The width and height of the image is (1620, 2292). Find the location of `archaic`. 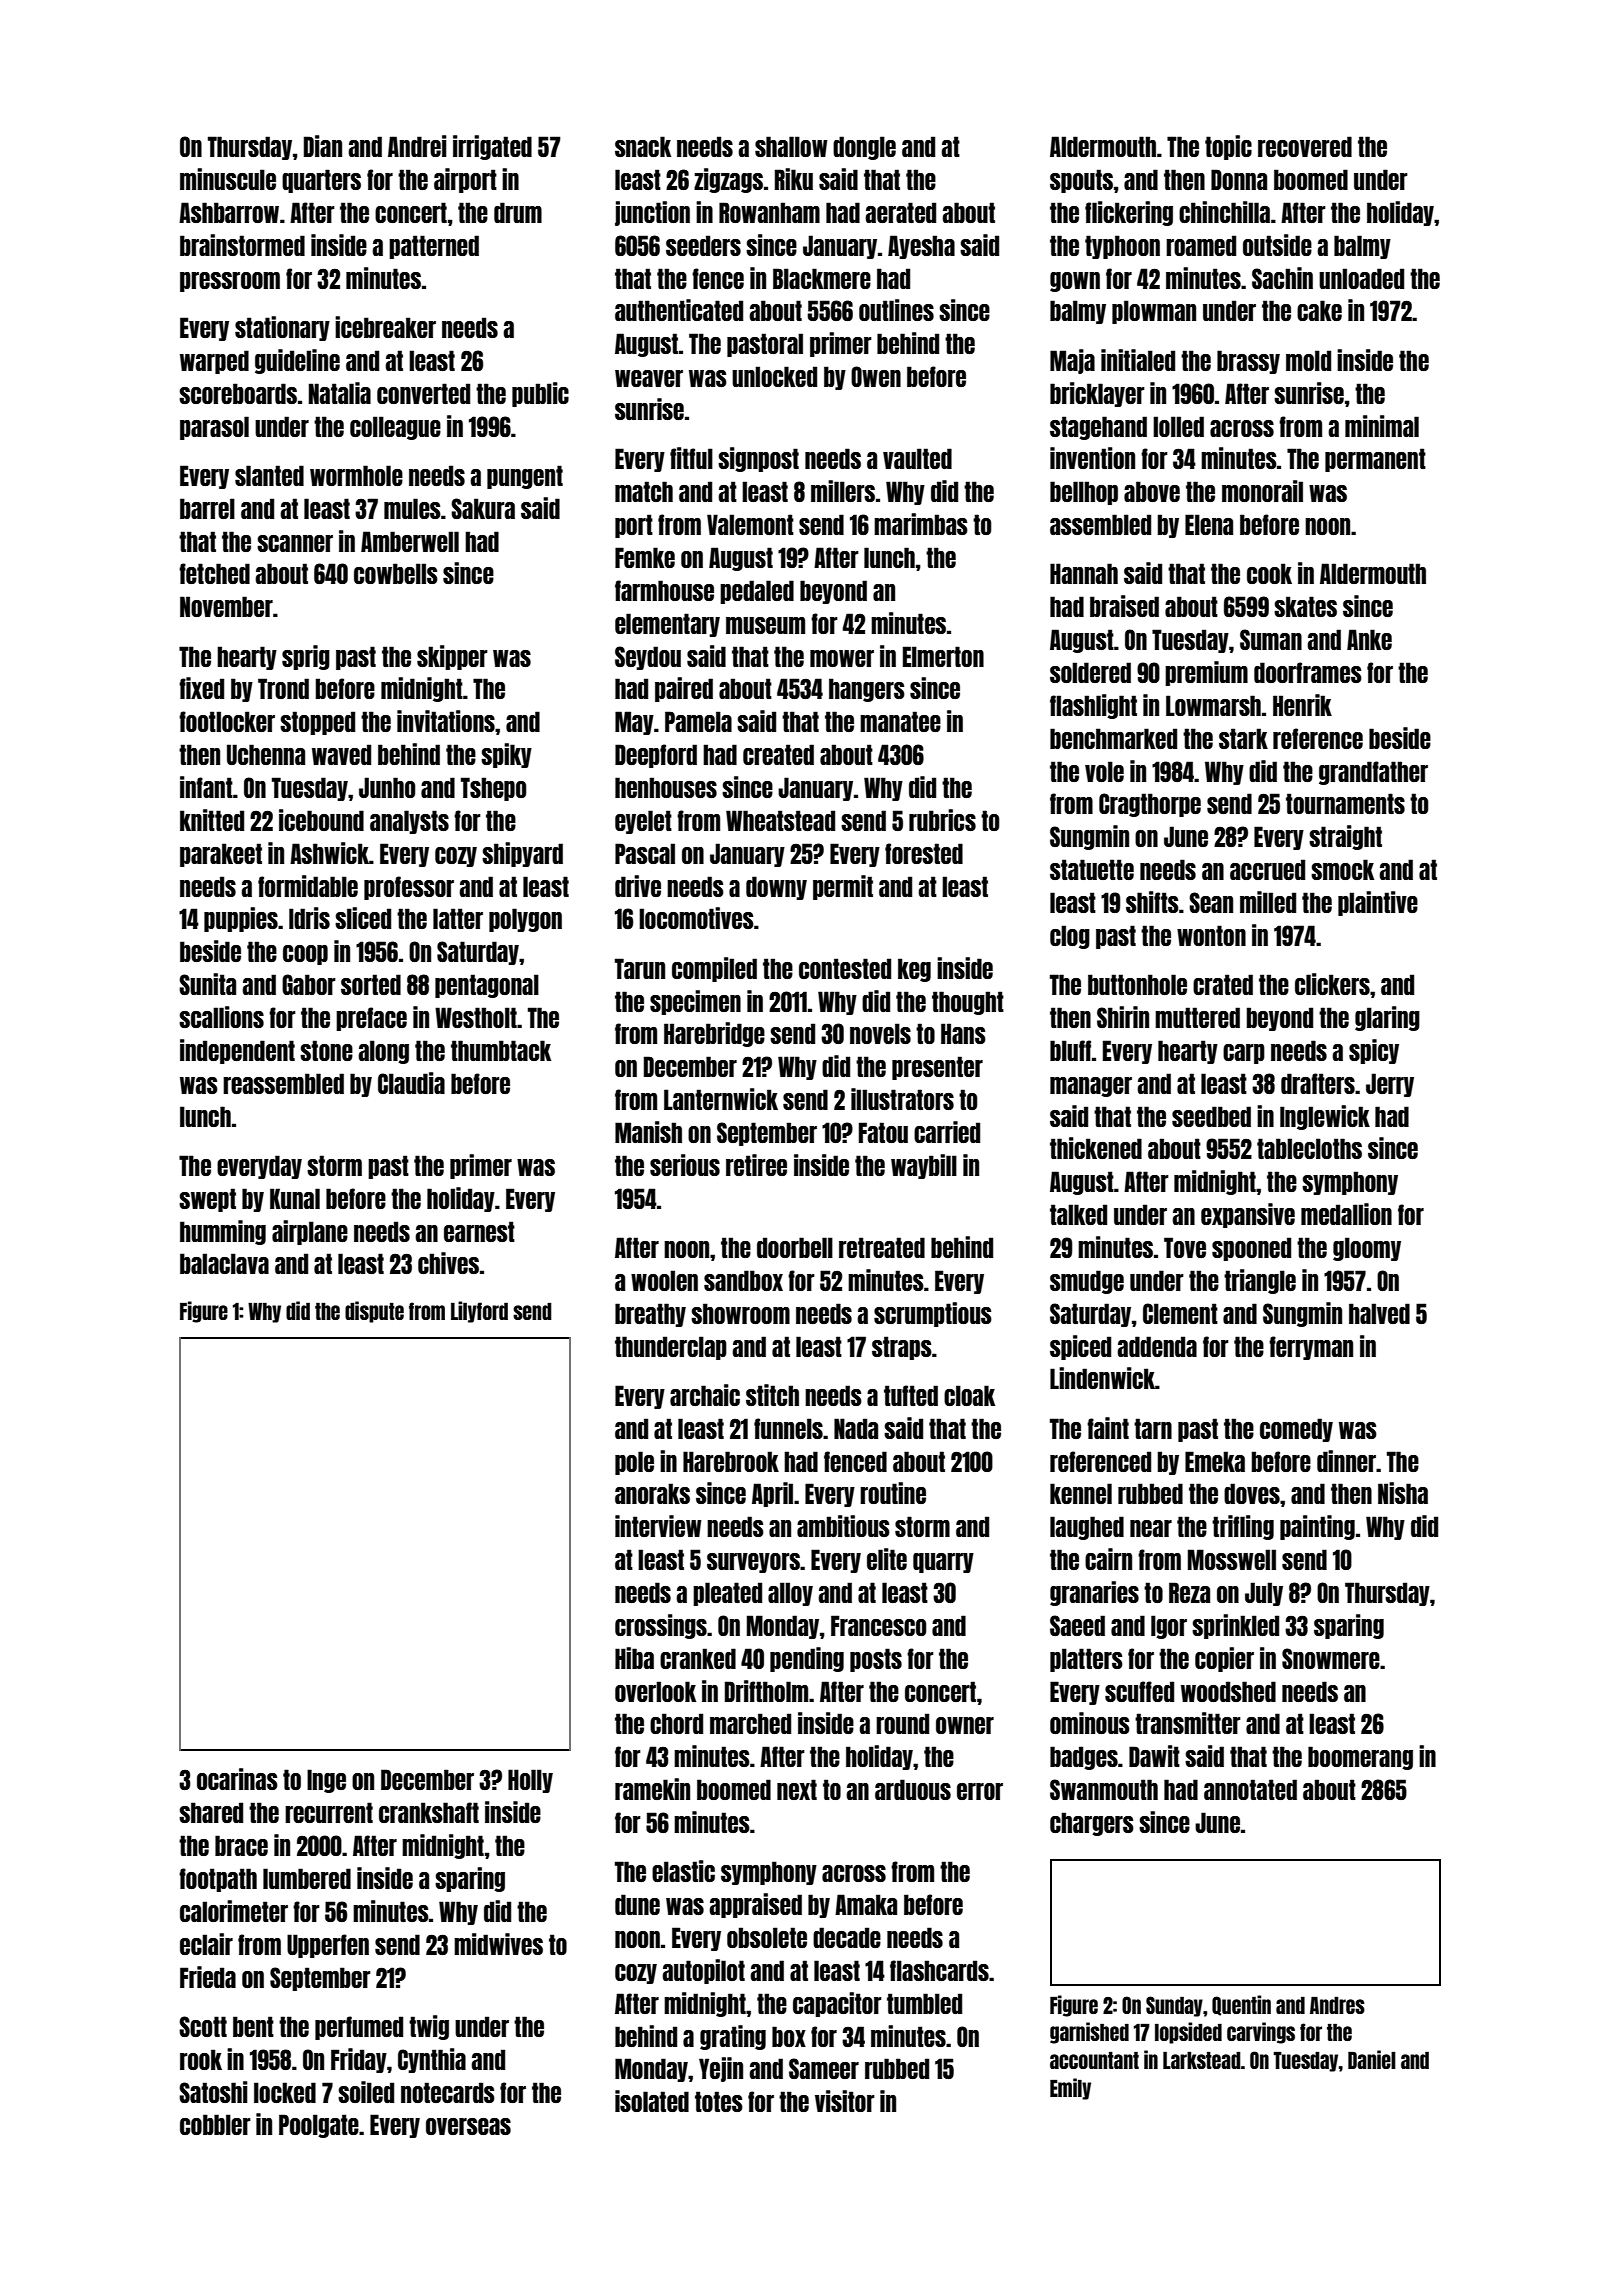

archaic is located at coordinates (705, 1395).
